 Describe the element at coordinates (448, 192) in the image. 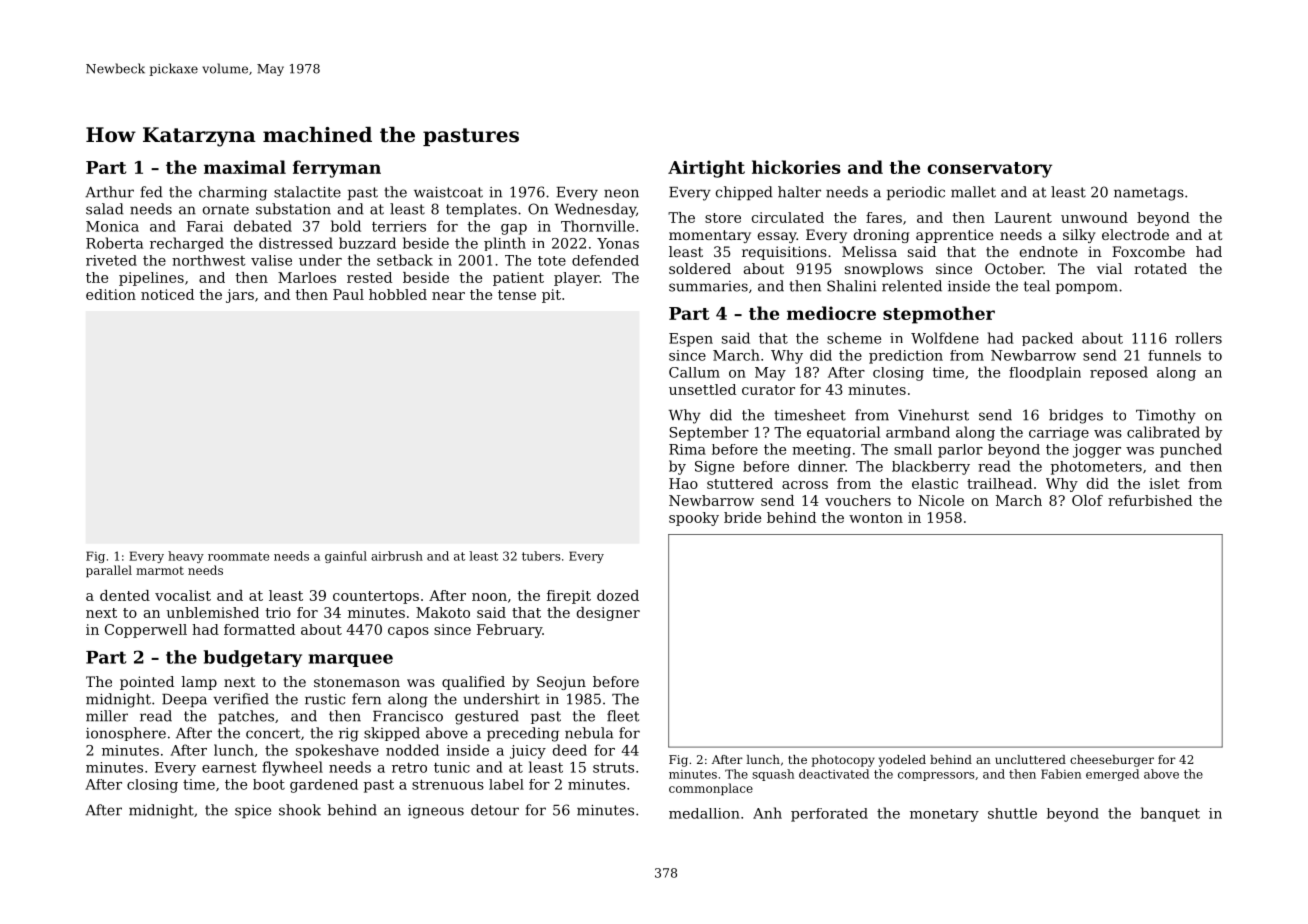

I see `waistcoat` at that location.
